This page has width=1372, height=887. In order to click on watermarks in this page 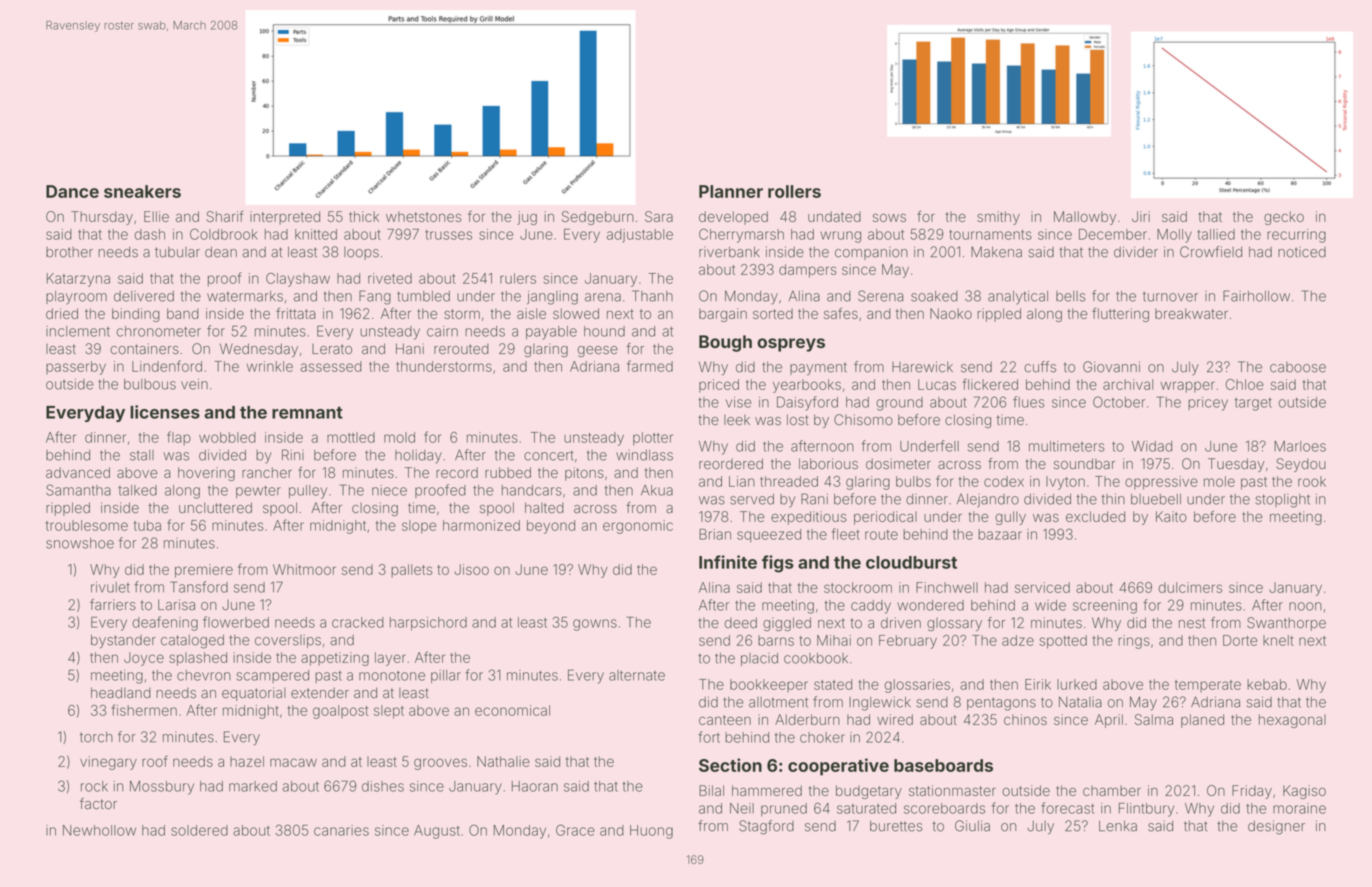, I will do `click(245, 296)`.
